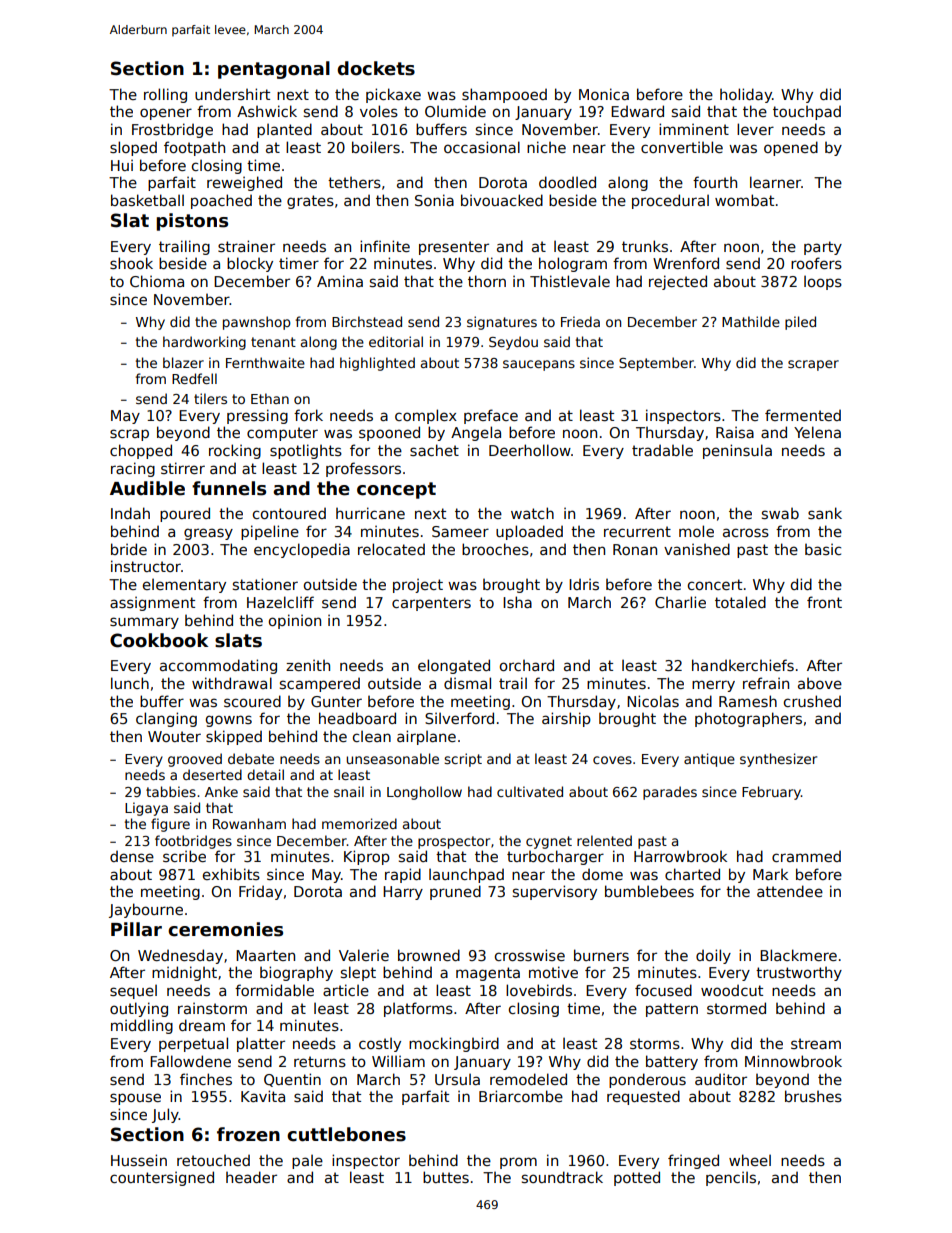 This page has height=1233, width=952. Describe the element at coordinates (251, 1177) in the page. I see `header` at that location.
